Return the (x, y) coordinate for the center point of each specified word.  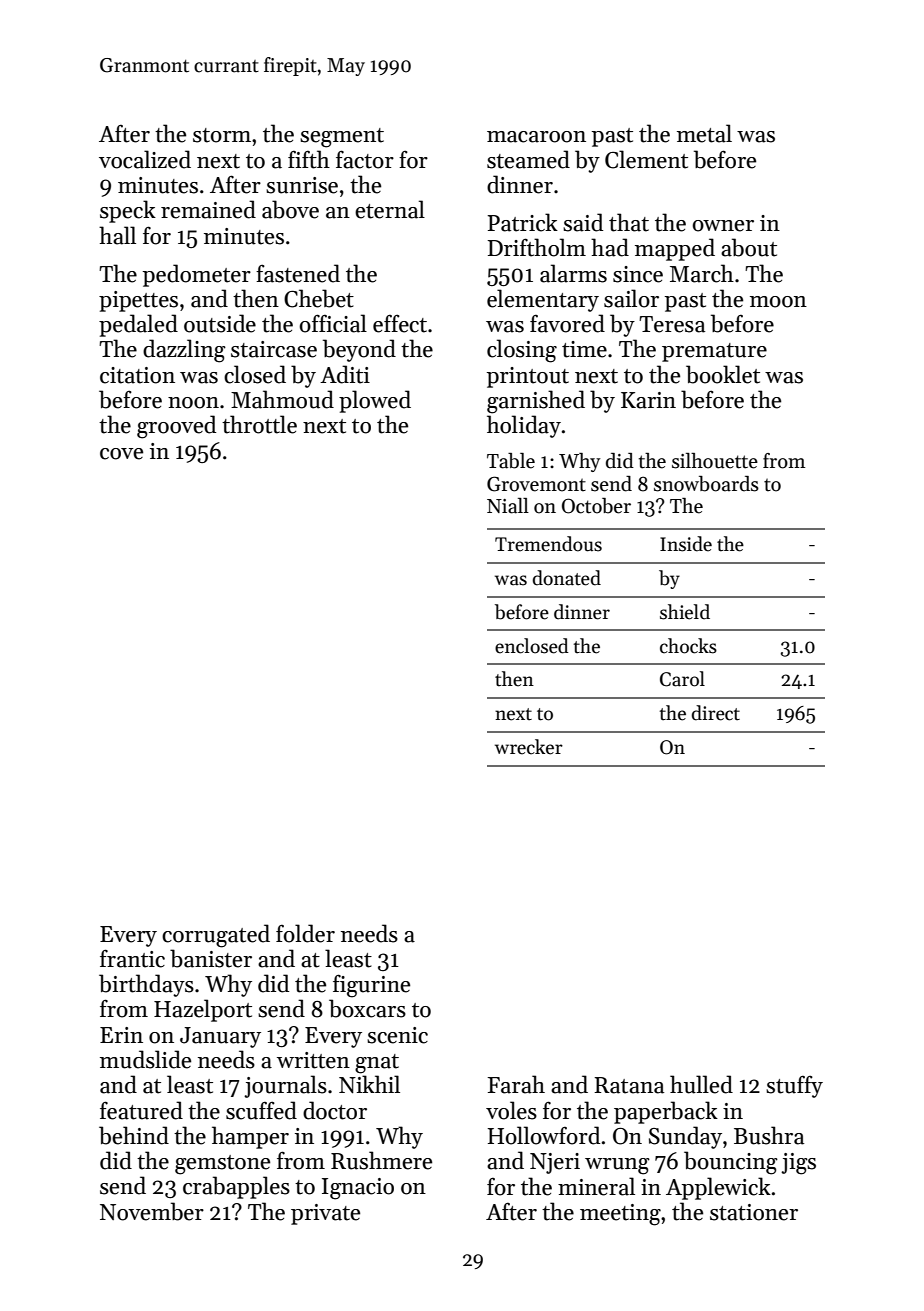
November (152, 1211)
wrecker (529, 747)
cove (121, 454)
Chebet (319, 298)
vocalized (145, 159)
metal (704, 133)
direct (716, 713)
